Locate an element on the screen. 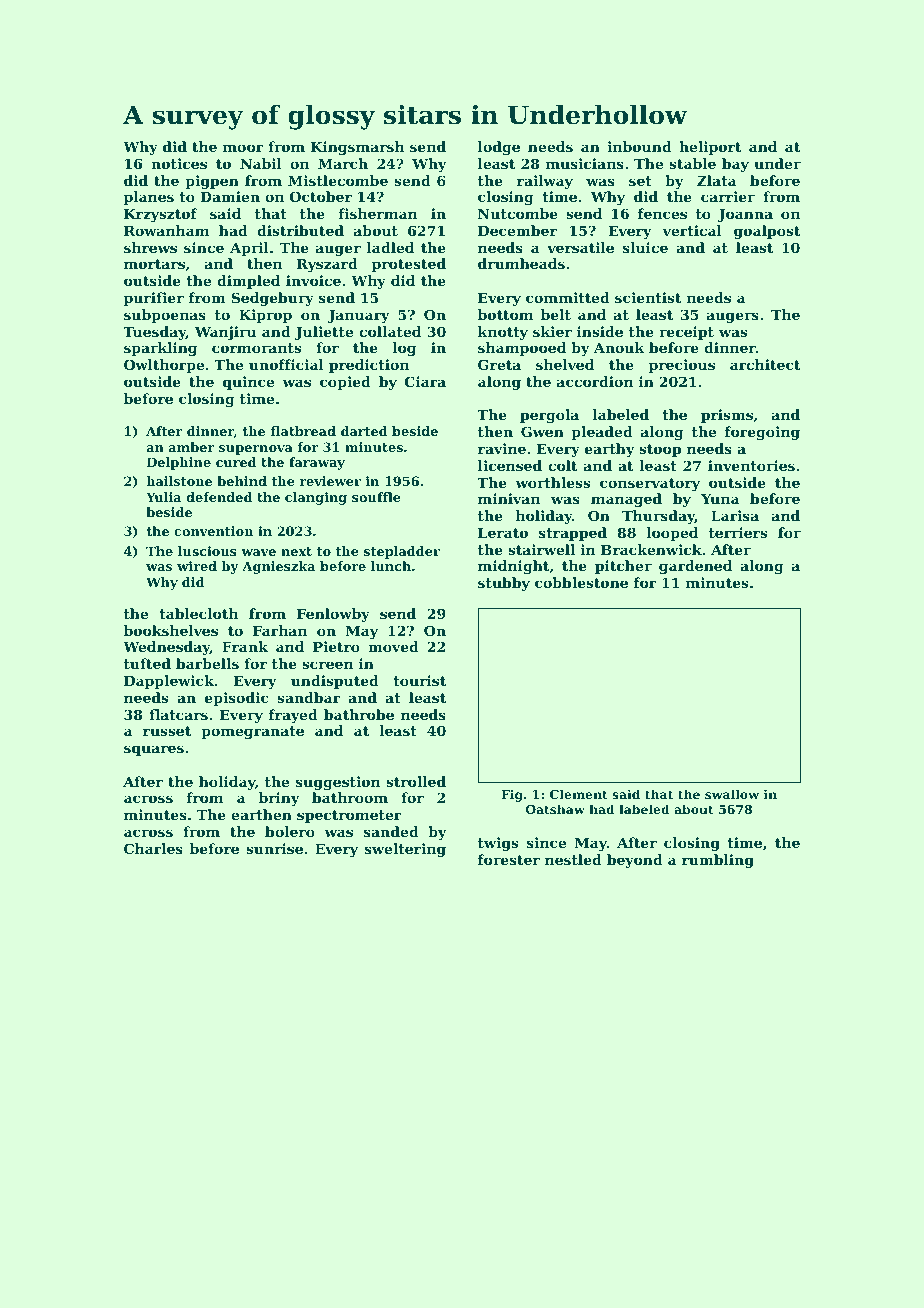 This screenshot has height=1308, width=924. swallow is located at coordinates (732, 794).
